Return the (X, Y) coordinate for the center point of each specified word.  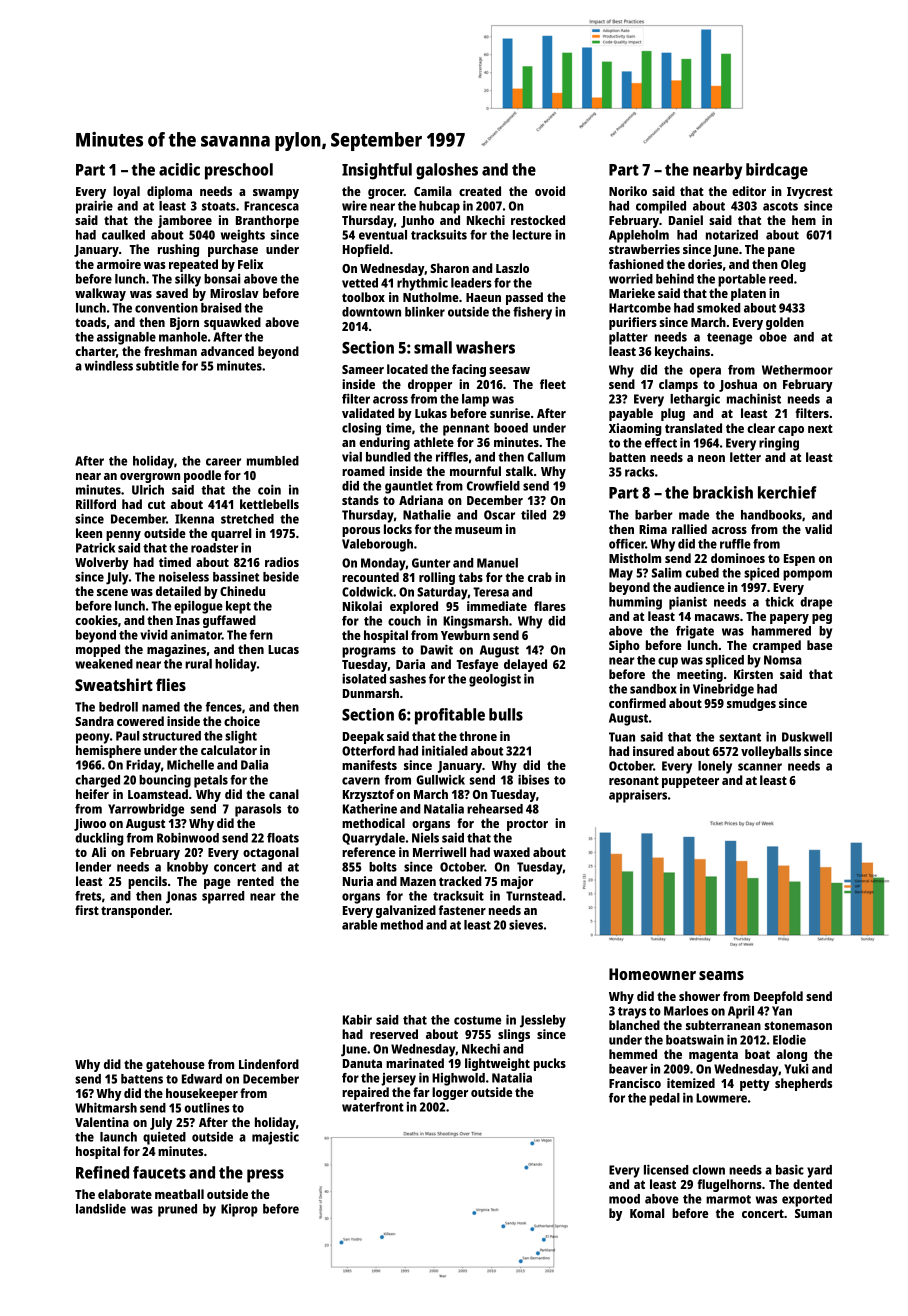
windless (109, 366)
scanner (760, 767)
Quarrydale (373, 839)
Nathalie (427, 514)
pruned (177, 1210)
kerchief (787, 492)
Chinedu (242, 591)
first (87, 910)
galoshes (447, 171)
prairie (94, 207)
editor (749, 191)
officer (627, 543)
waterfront (373, 1107)
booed (511, 428)
